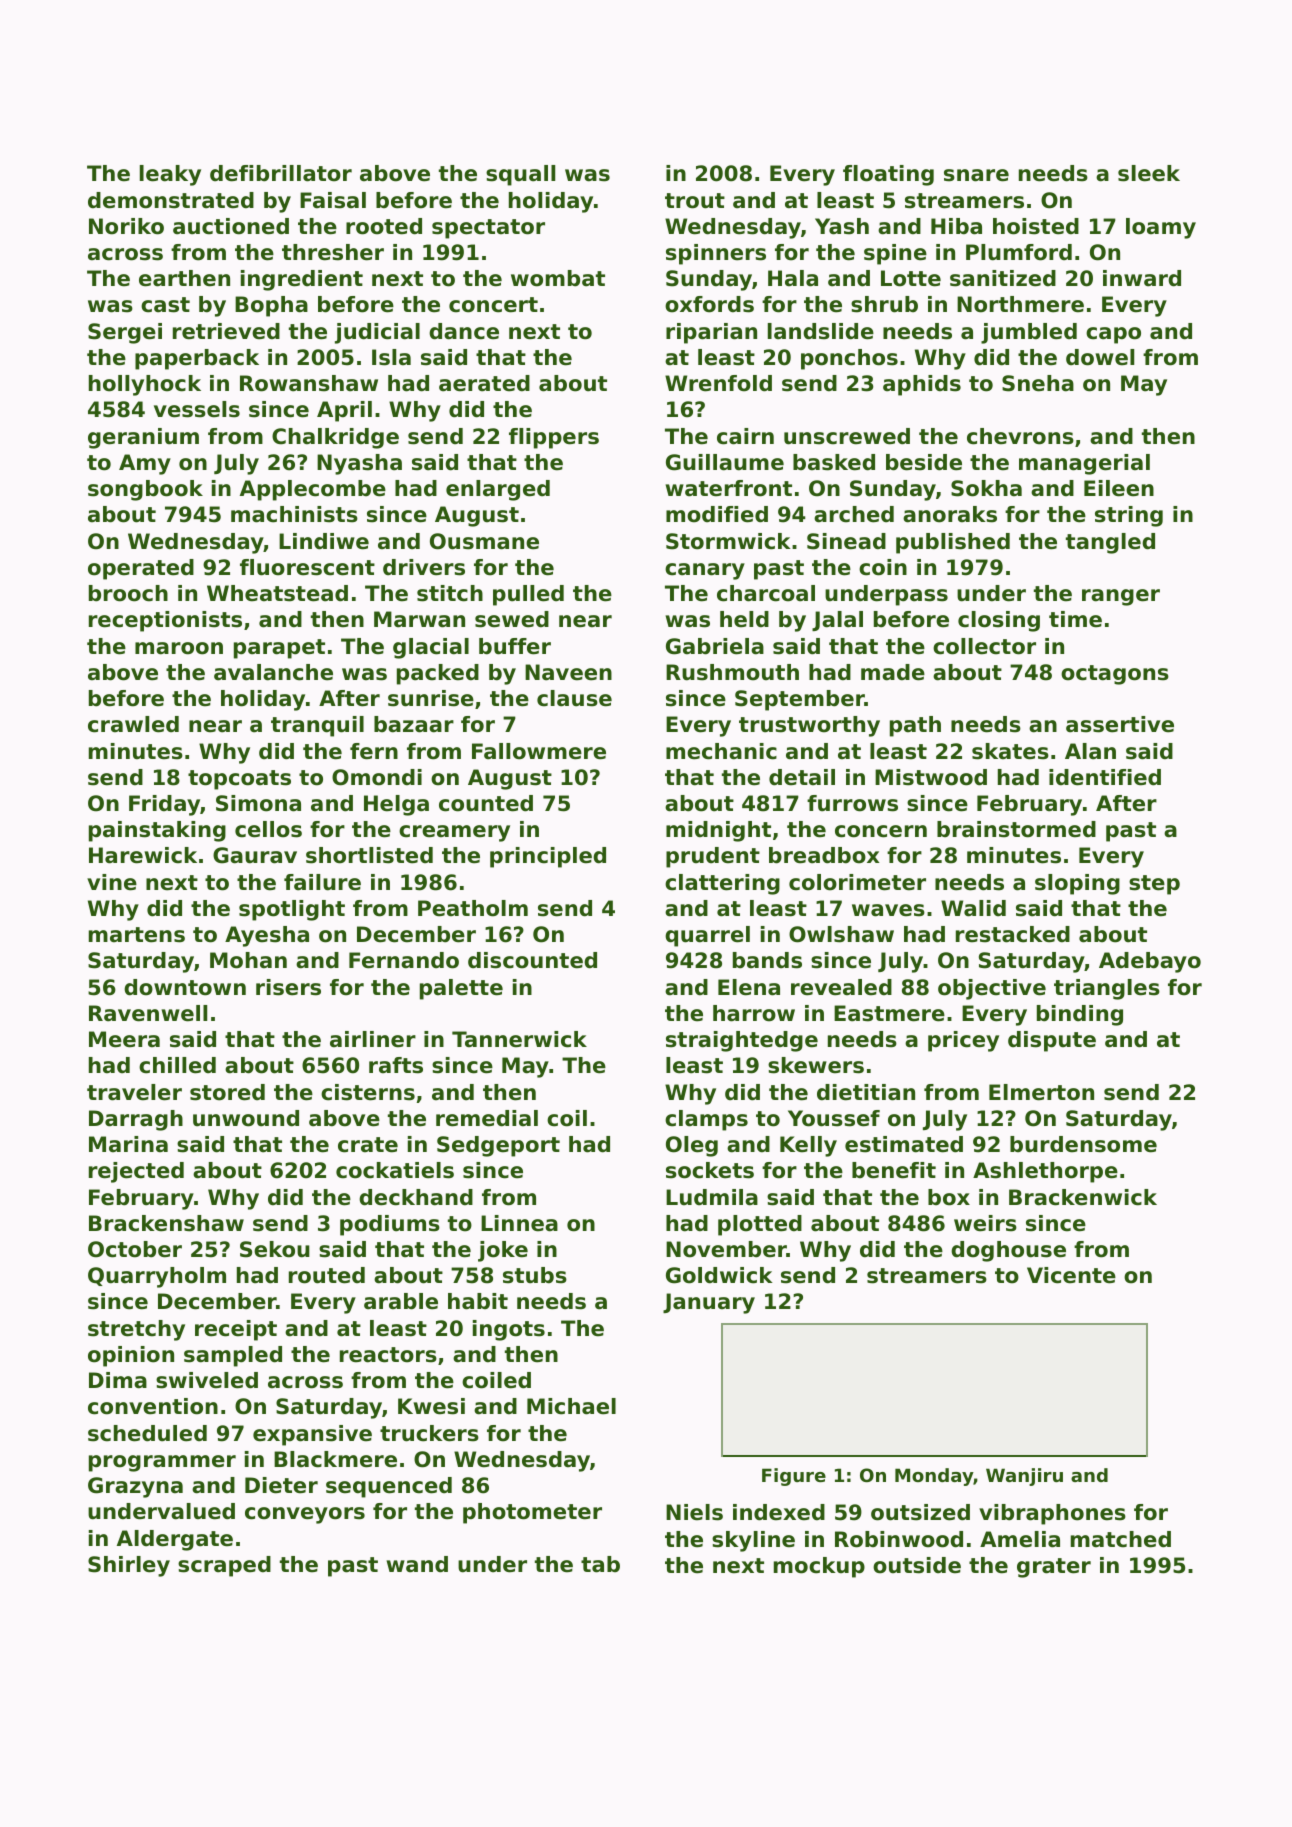 This screenshot has height=1827, width=1292. What do you see at coordinates (473, 908) in the screenshot?
I see `Peatholm` at bounding box center [473, 908].
